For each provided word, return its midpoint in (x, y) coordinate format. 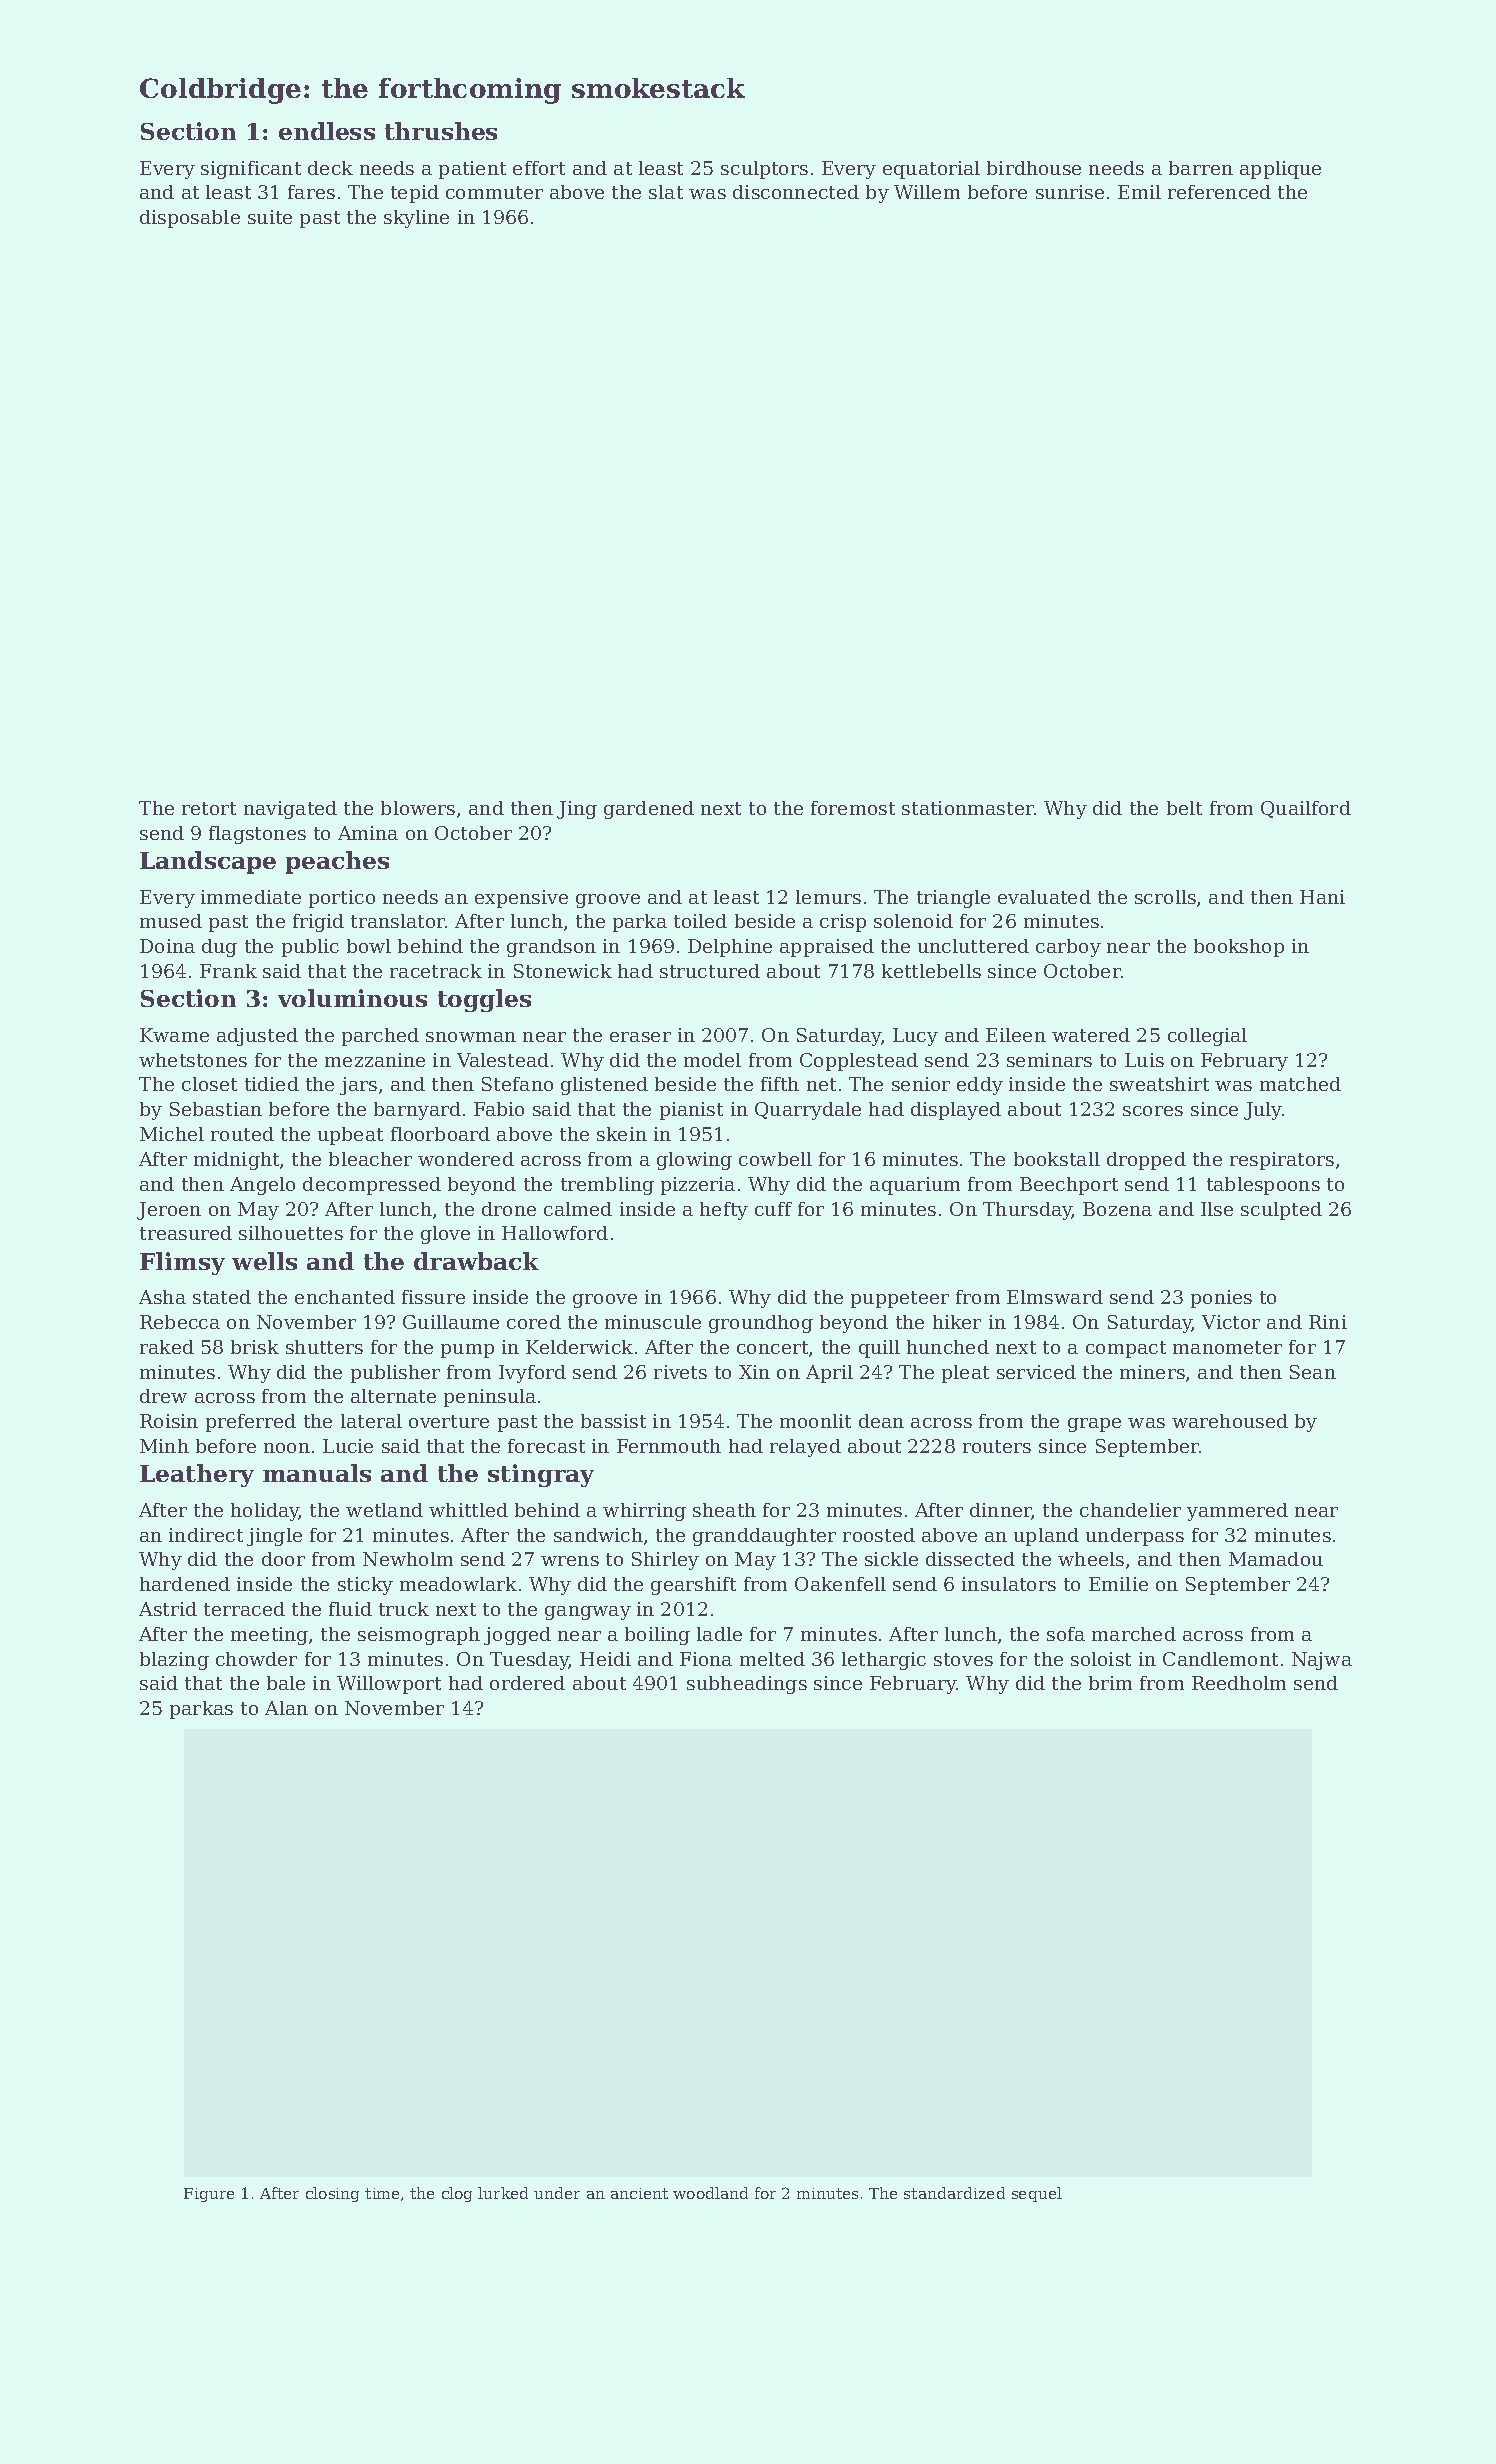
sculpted (1281, 1211)
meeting (269, 1636)
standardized (954, 2193)
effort (539, 168)
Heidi (605, 1659)
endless (327, 131)
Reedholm (1239, 1683)
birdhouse (1034, 168)
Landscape (208, 862)
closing (332, 2194)
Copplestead (859, 1062)
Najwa (1322, 1661)
